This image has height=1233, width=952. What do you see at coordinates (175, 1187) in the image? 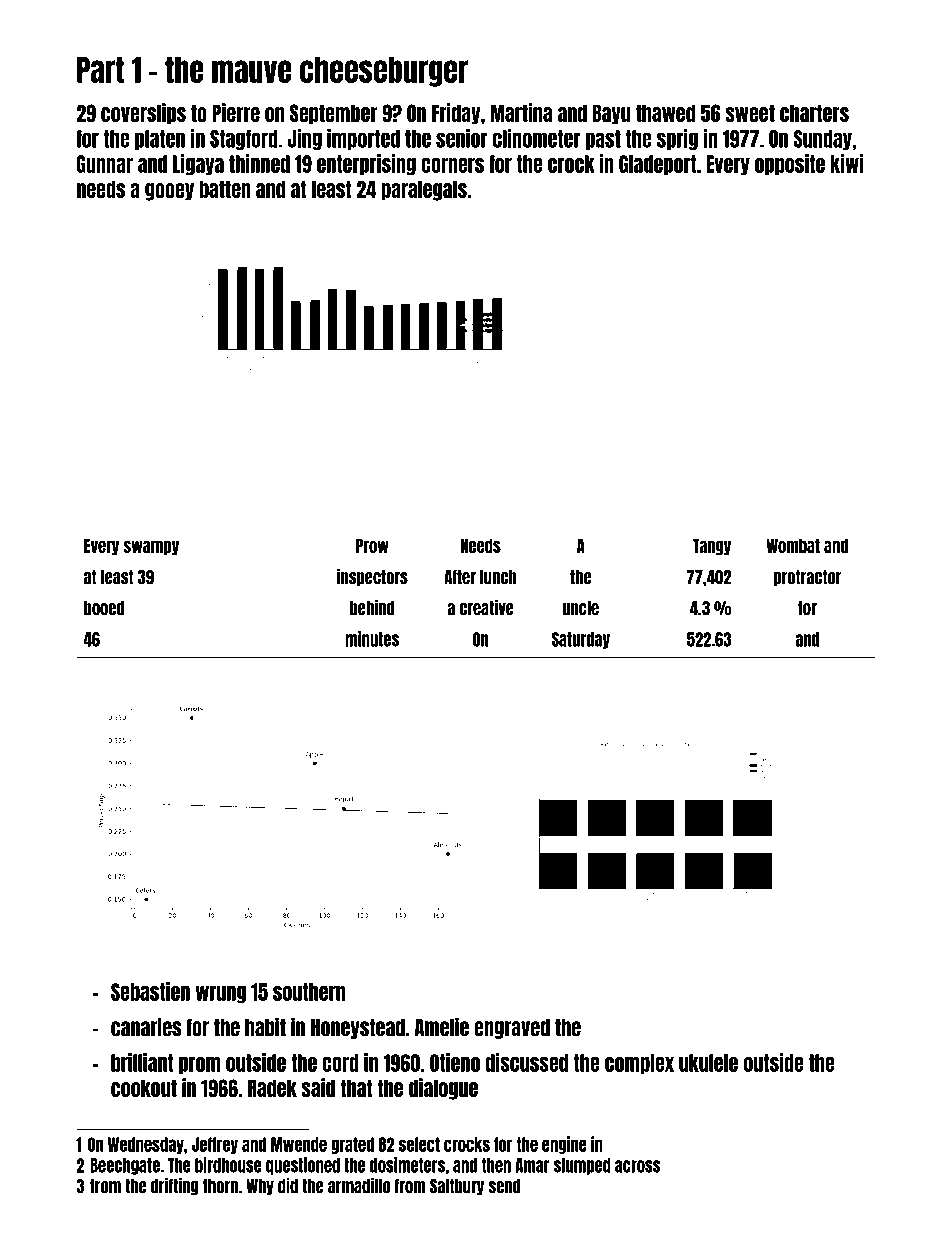
I see `drifting` at bounding box center [175, 1187].
